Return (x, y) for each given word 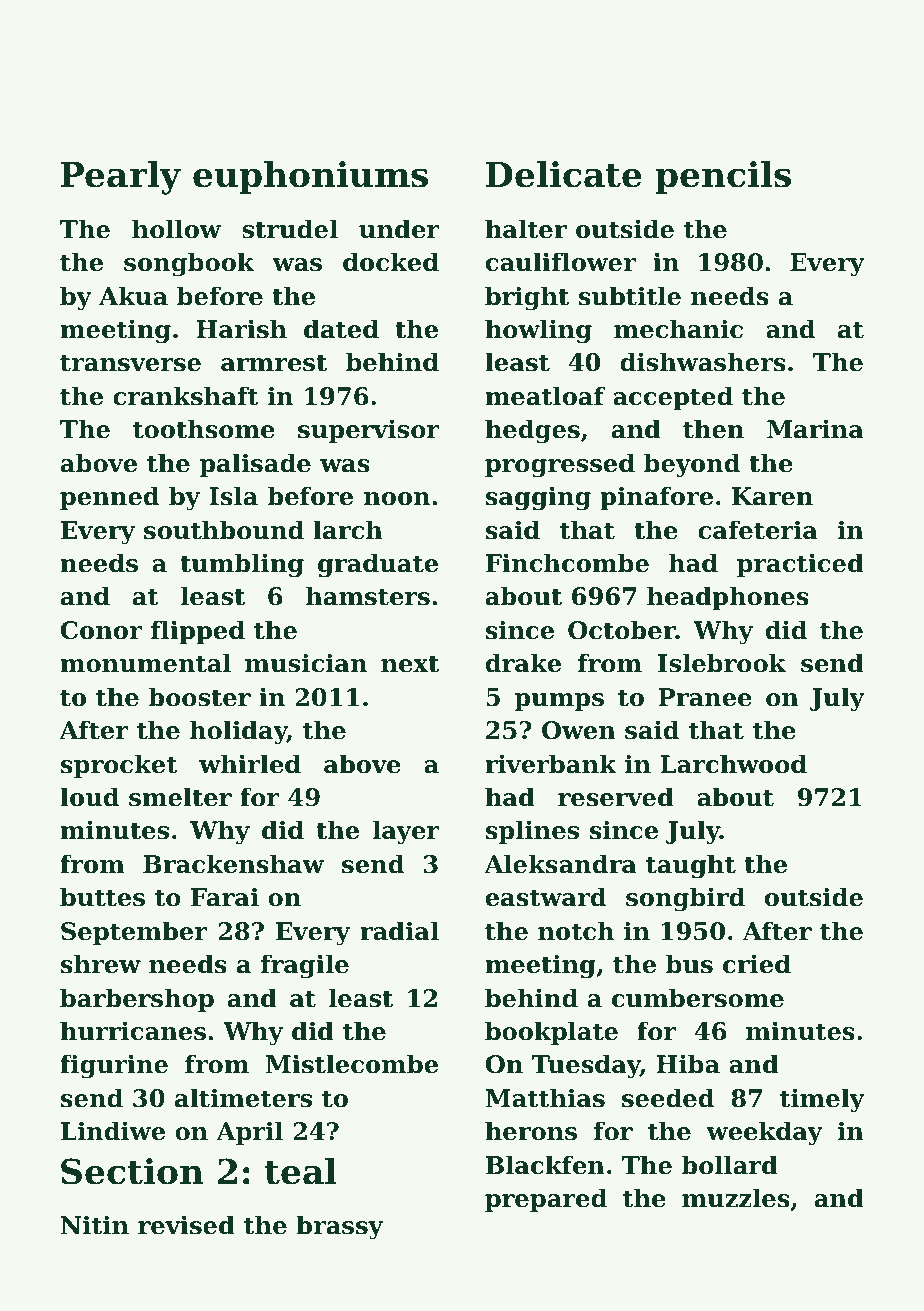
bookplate (551, 1033)
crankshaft (186, 396)
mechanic (678, 329)
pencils (723, 177)
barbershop (137, 1000)
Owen (579, 730)
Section (132, 1171)
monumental (145, 663)
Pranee (705, 697)
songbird (685, 899)
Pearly (120, 178)
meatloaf (545, 396)
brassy (339, 1227)
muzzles (736, 1198)
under (399, 229)
